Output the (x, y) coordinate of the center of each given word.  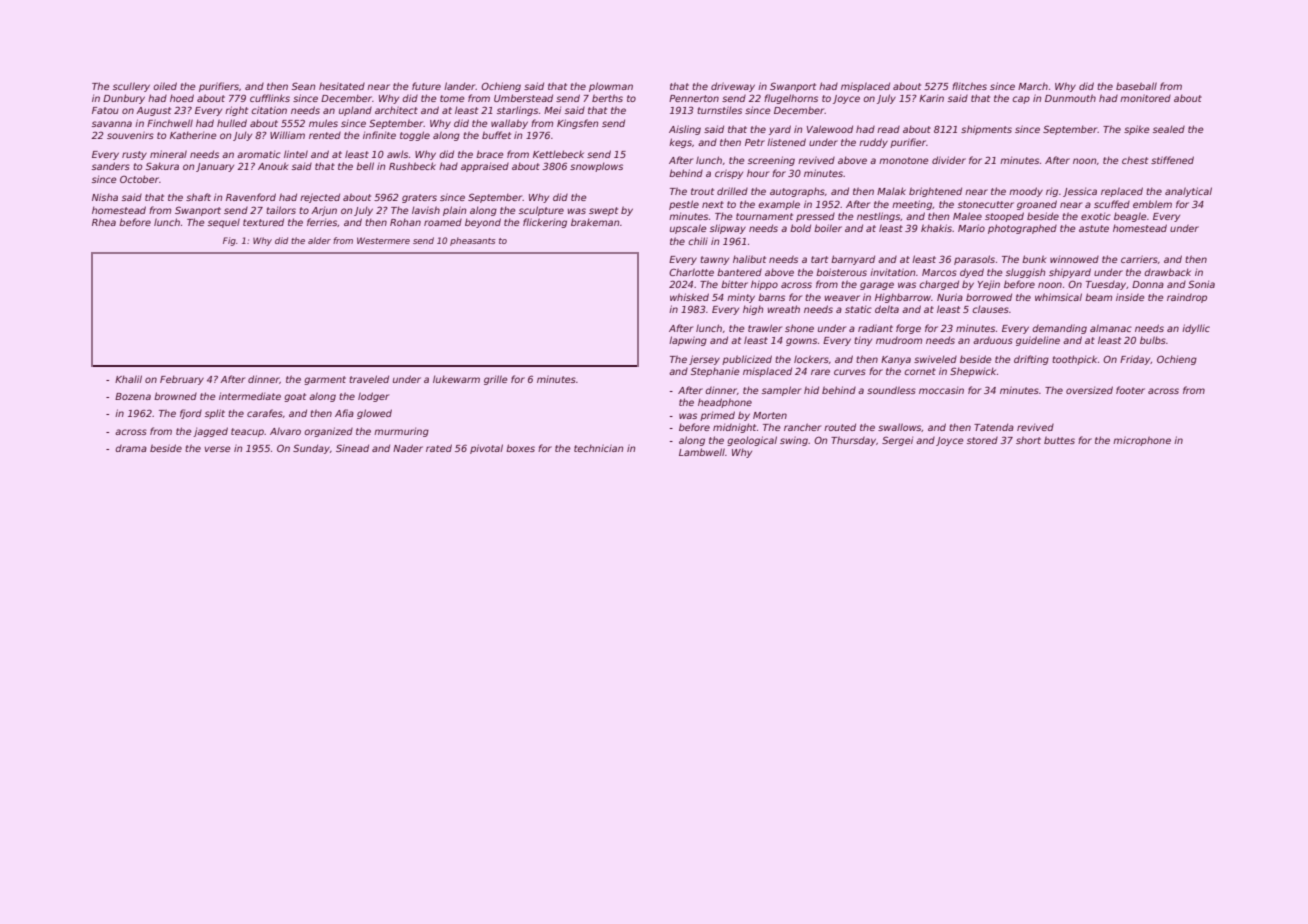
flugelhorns (791, 99)
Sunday (311, 449)
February (182, 380)
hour (758, 173)
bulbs (1153, 340)
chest (1135, 160)
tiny (863, 341)
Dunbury (124, 99)
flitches (969, 86)
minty (741, 298)
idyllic (1196, 329)
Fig (229, 241)
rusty (134, 155)
